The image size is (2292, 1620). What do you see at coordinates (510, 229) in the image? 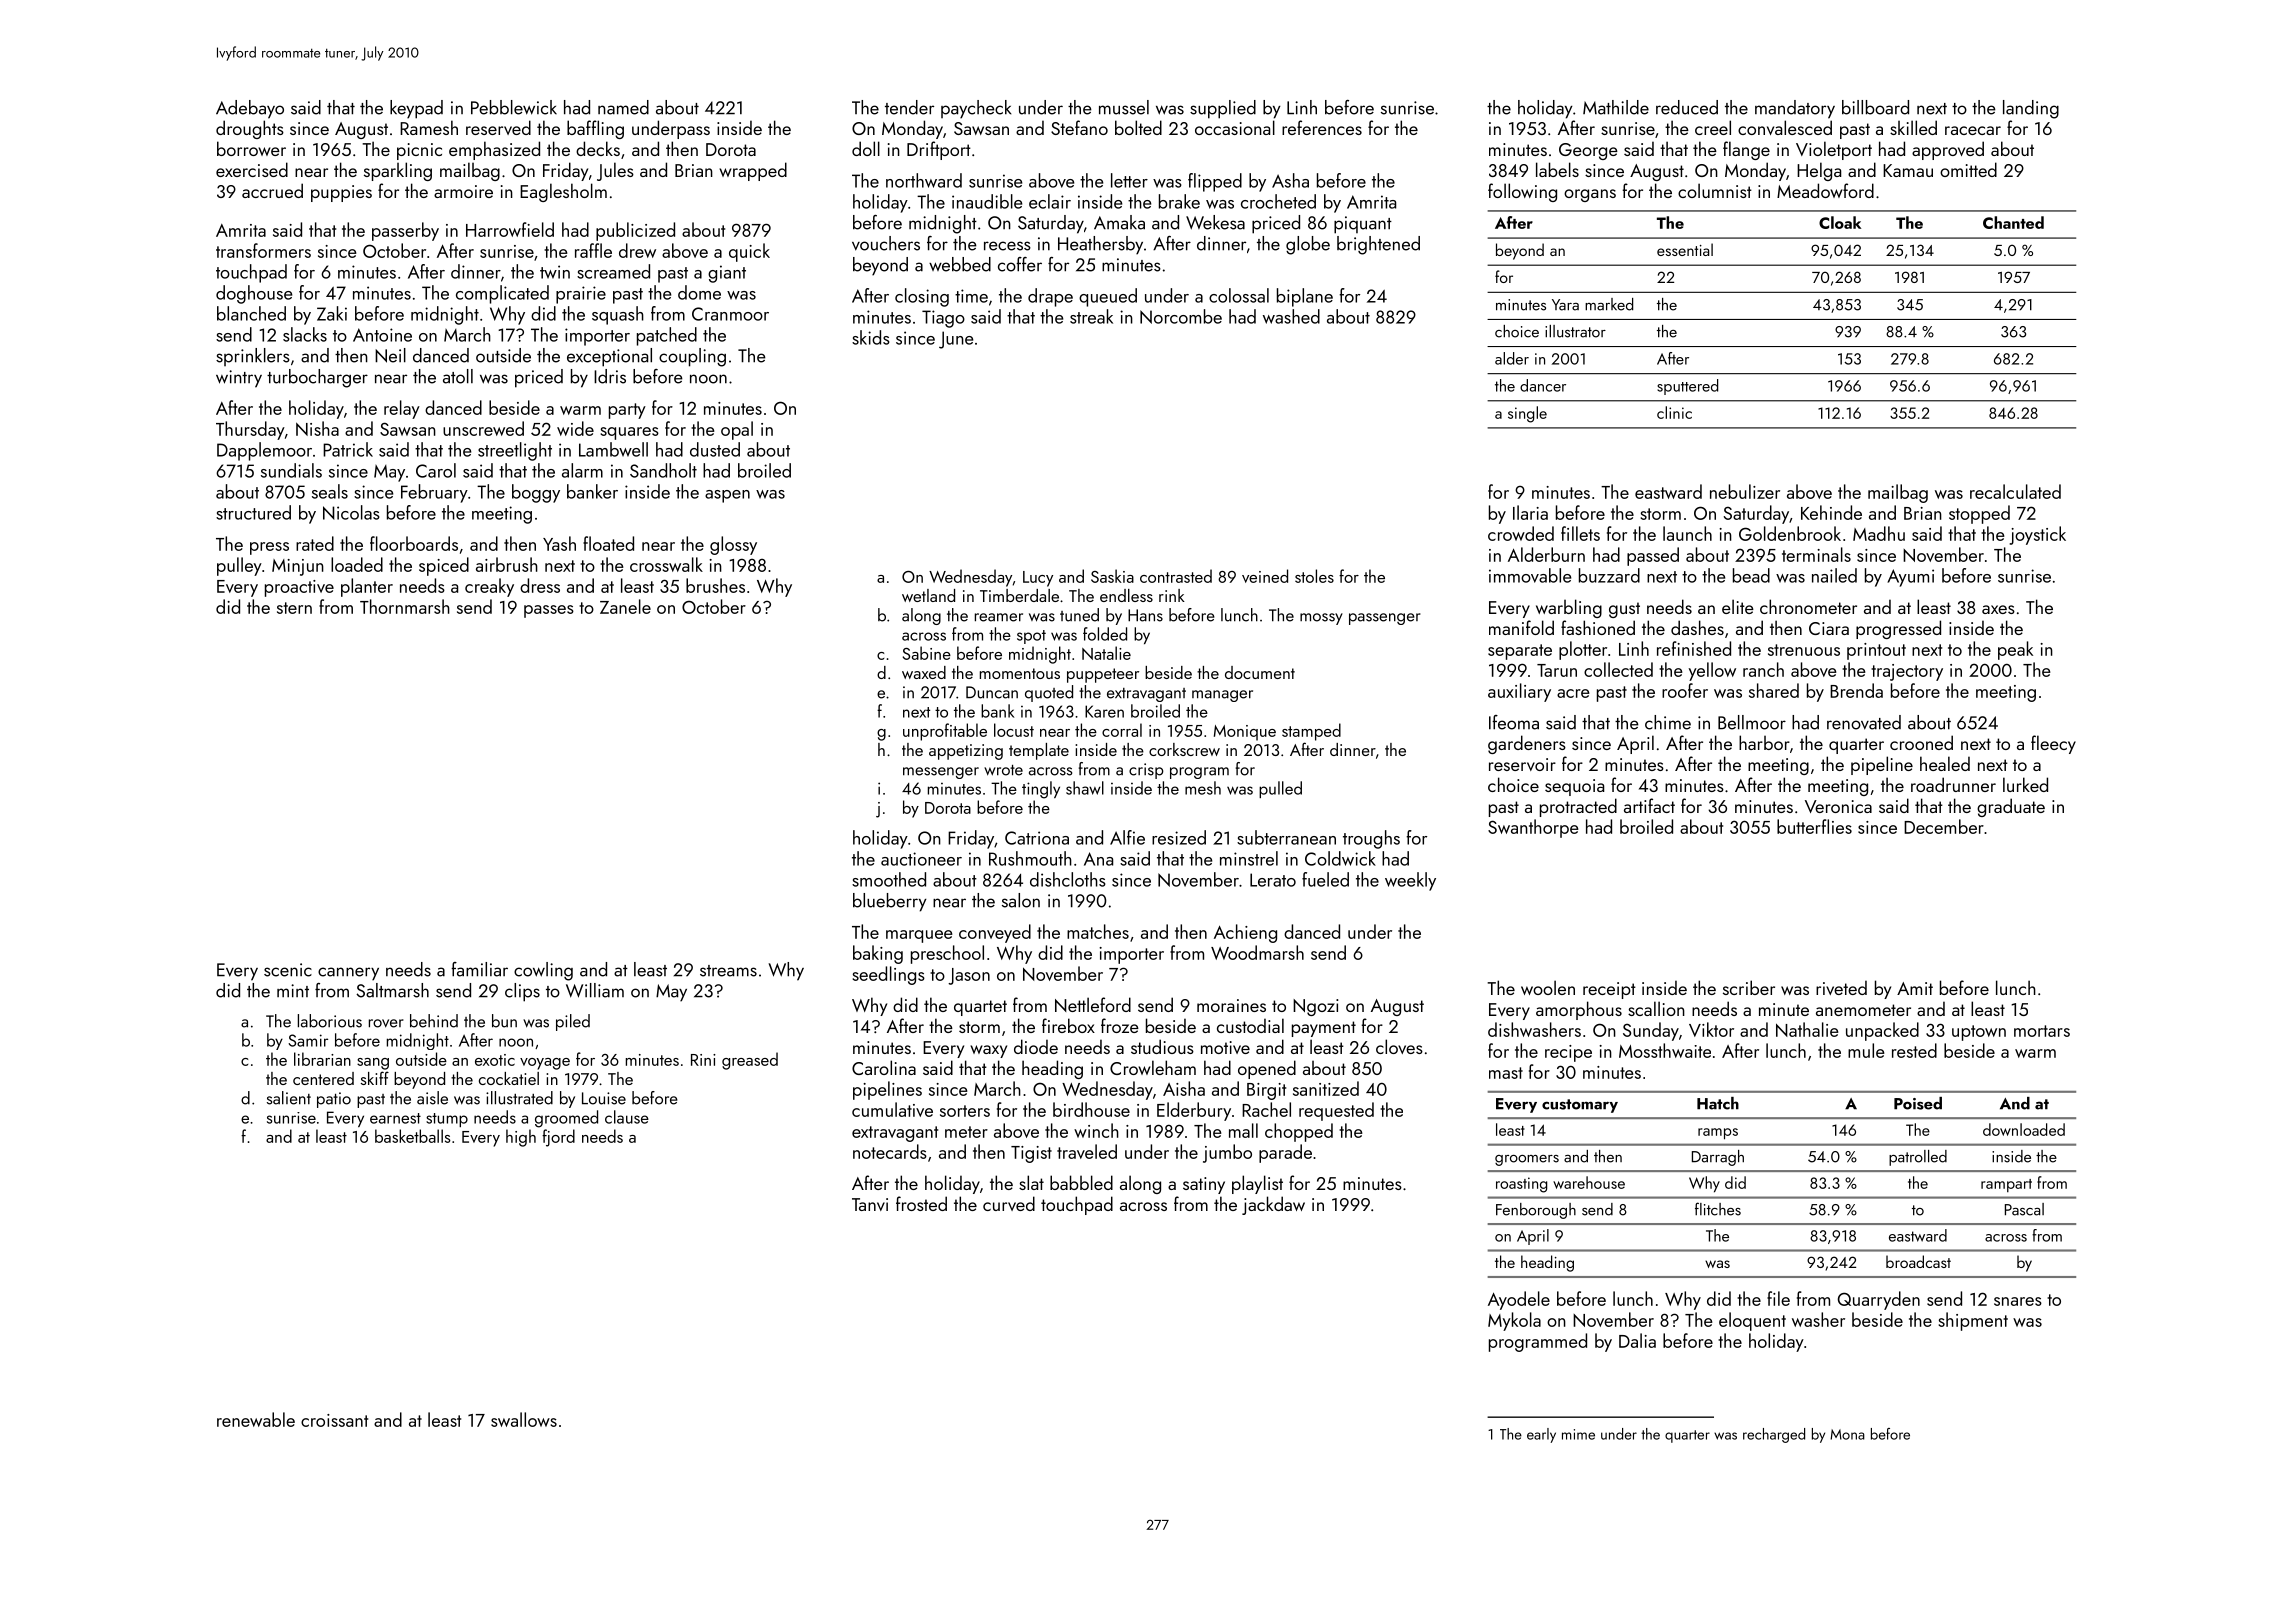
I see `Harrowfield` at bounding box center [510, 229].
